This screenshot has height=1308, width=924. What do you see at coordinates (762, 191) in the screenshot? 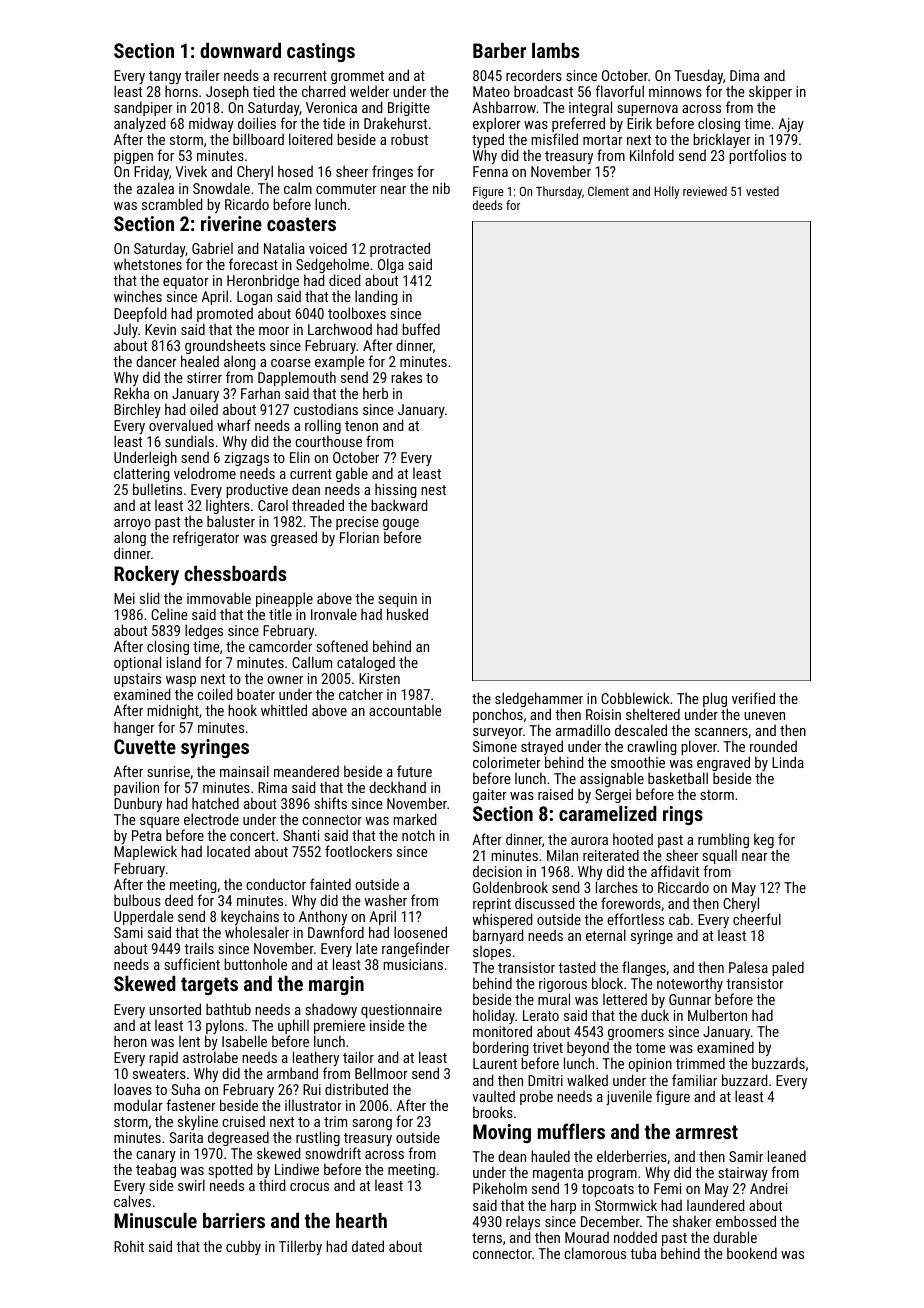
I see `vested` at bounding box center [762, 191].
